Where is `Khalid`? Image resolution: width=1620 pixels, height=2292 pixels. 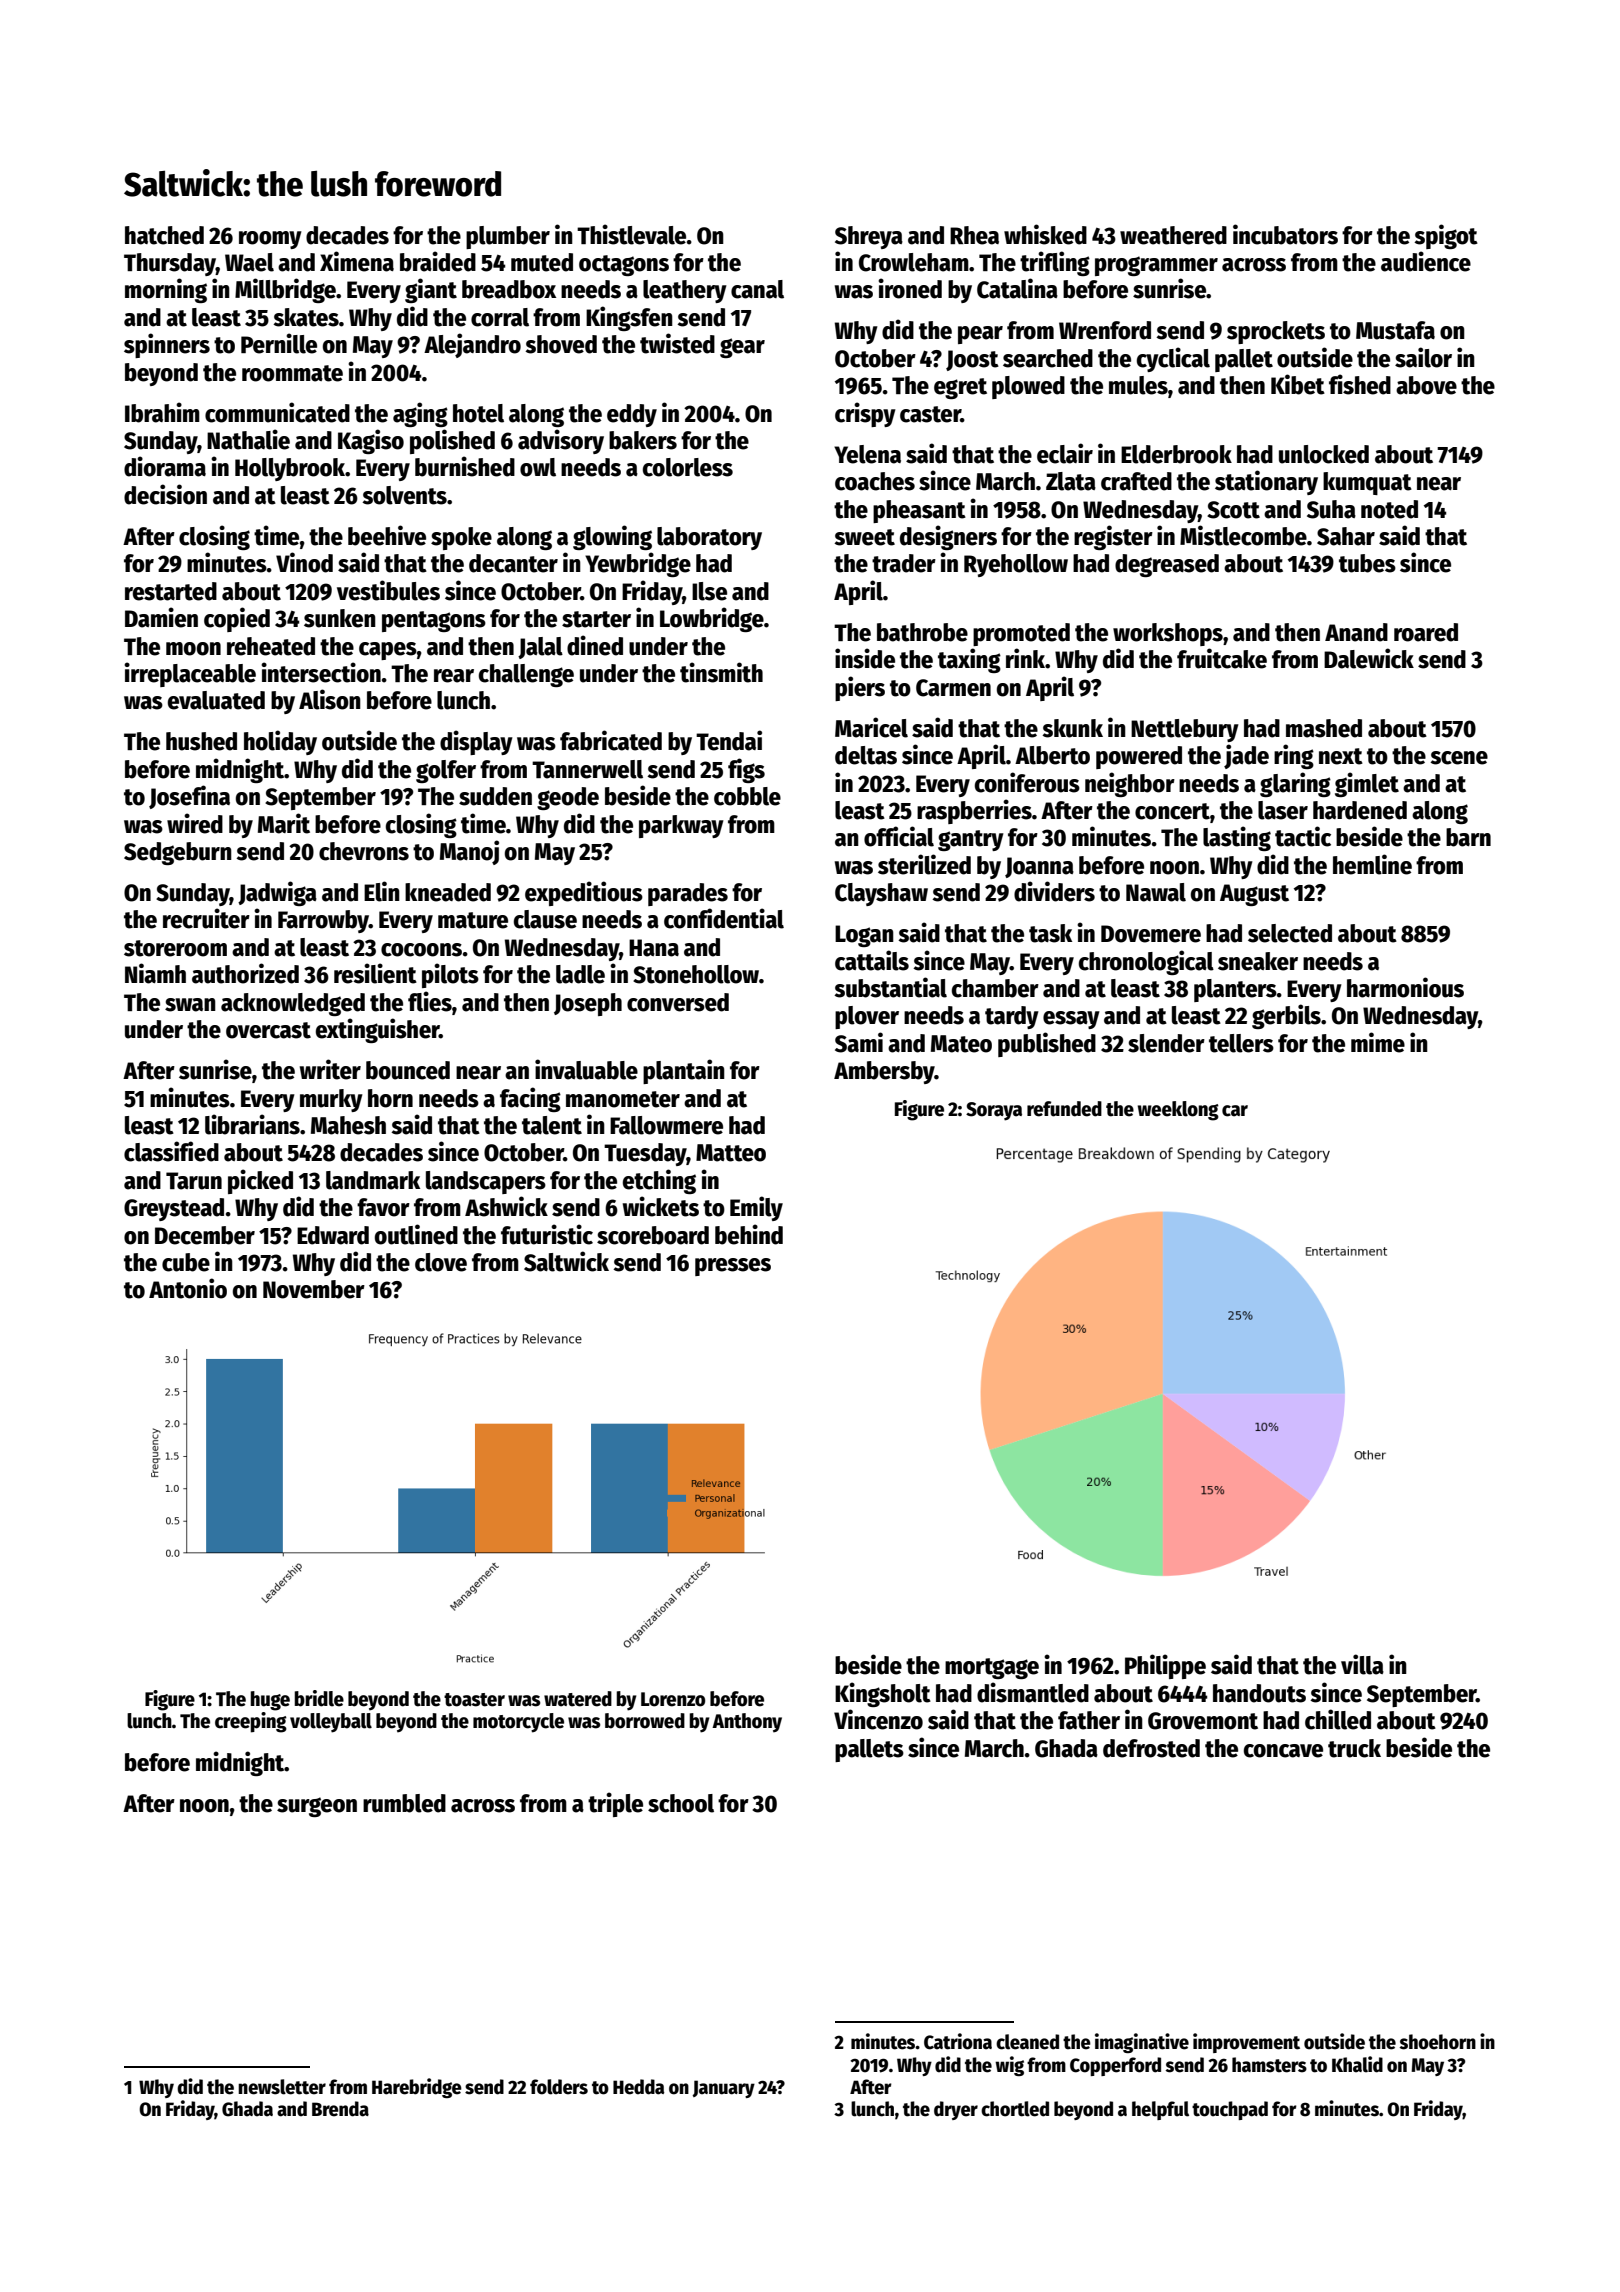
Khalid is located at coordinates (1357, 2064).
